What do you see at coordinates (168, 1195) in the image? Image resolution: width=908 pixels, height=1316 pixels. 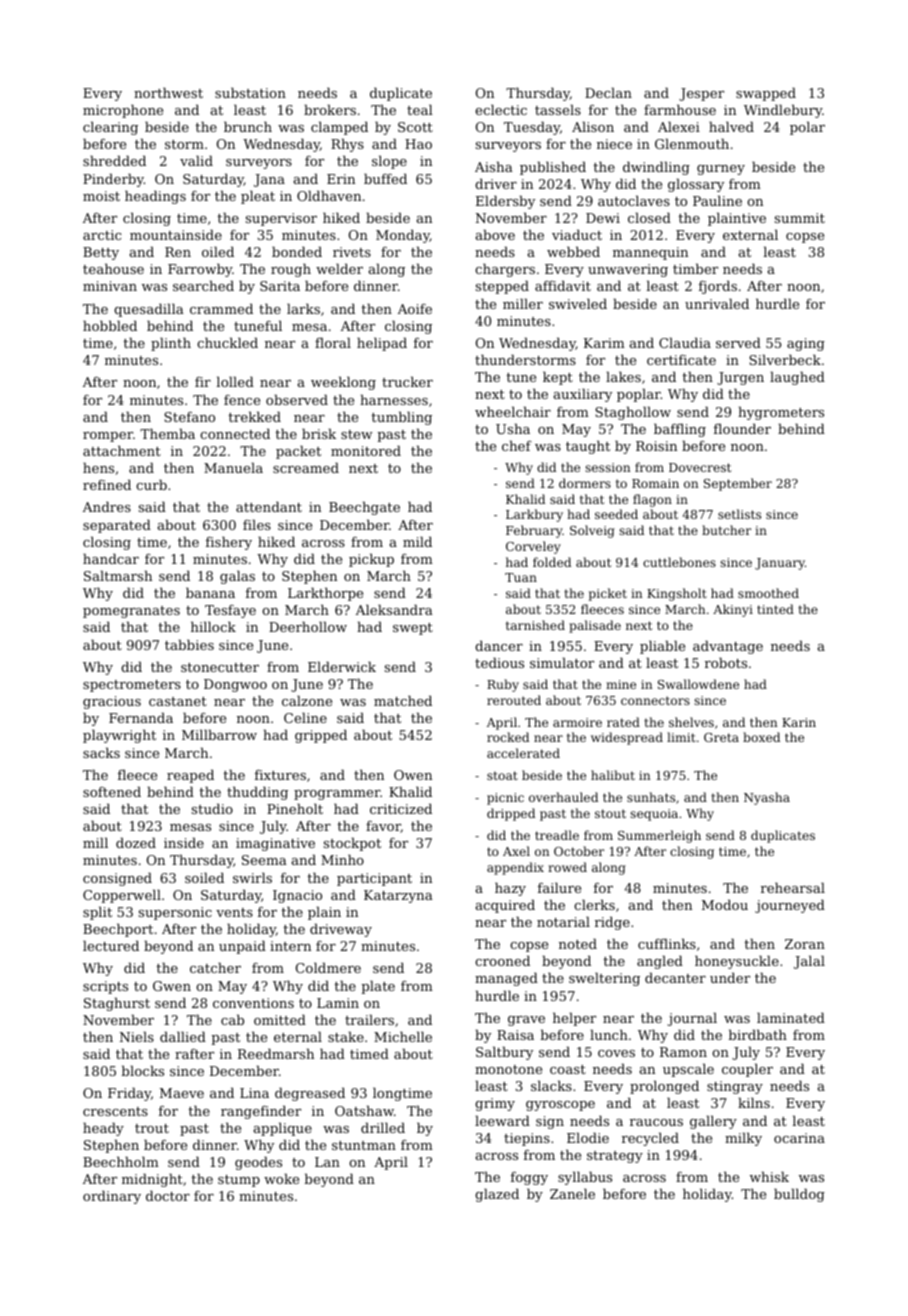 I see `doctor` at bounding box center [168, 1195].
